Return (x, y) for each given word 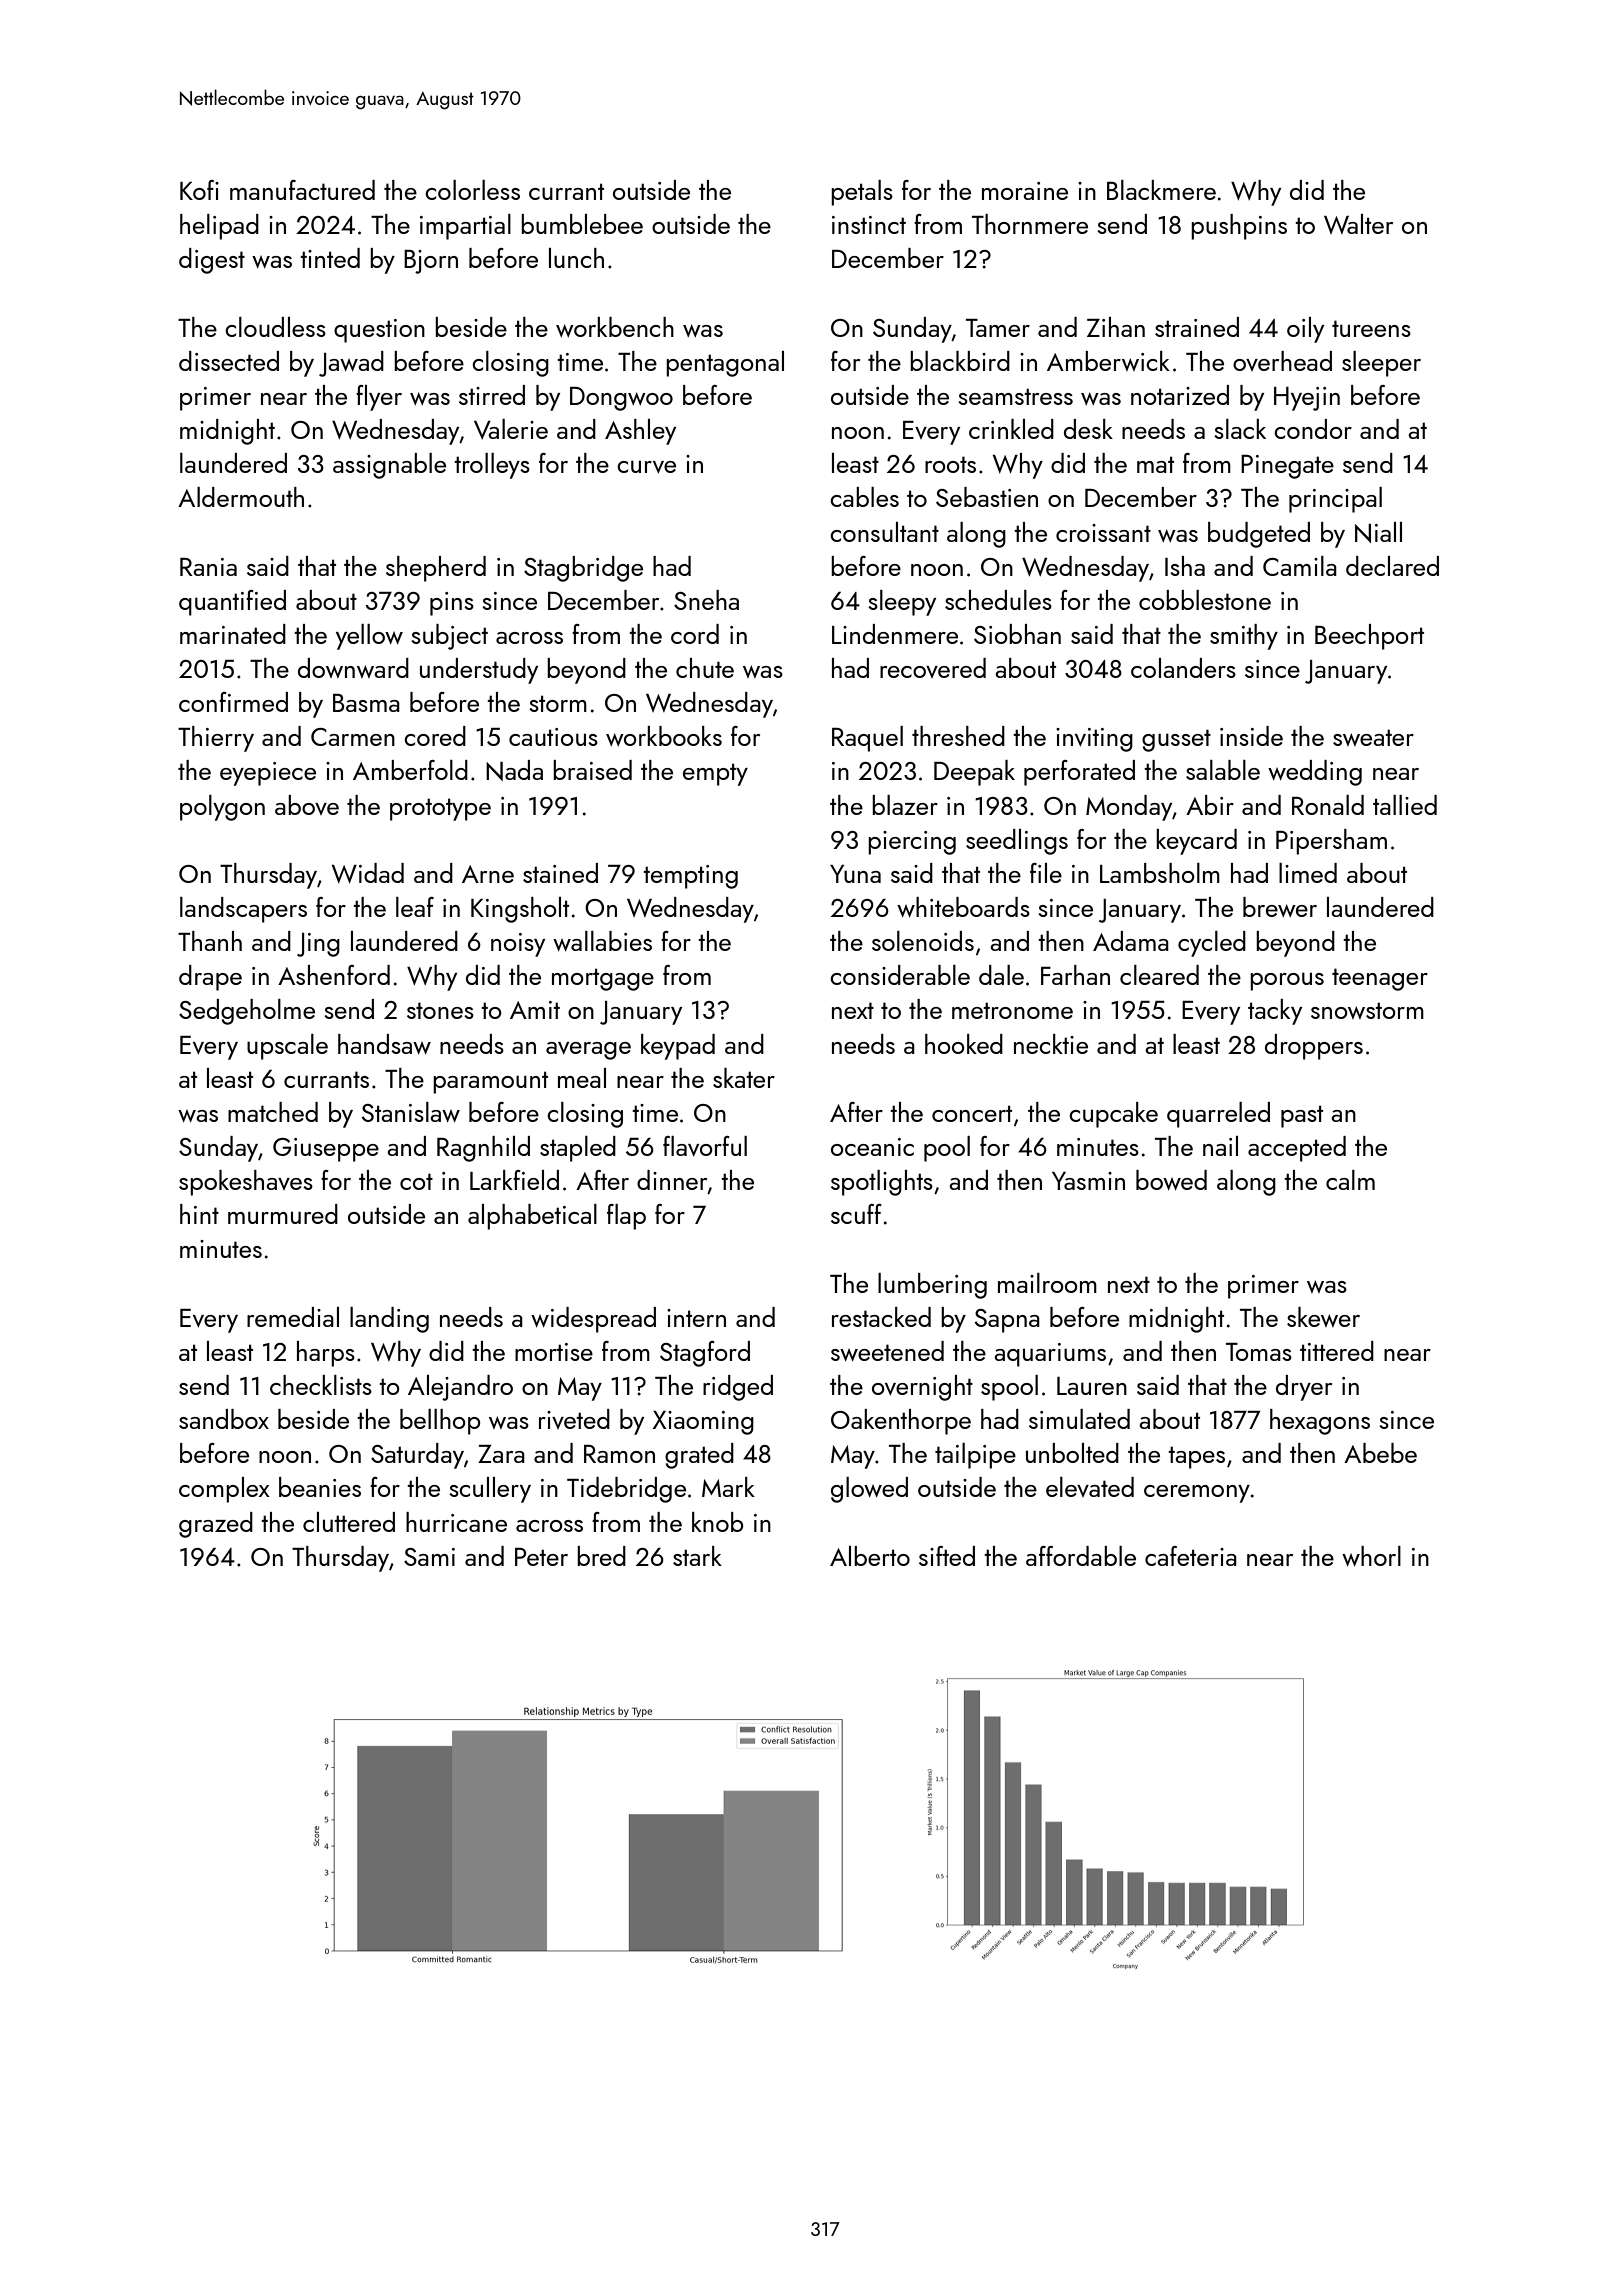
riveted (574, 1419)
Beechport (1369, 637)
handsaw (384, 1044)
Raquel (867, 739)
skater (744, 1078)
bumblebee (582, 224)
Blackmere (1161, 190)
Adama (1131, 941)
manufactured (302, 190)
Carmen (353, 737)
